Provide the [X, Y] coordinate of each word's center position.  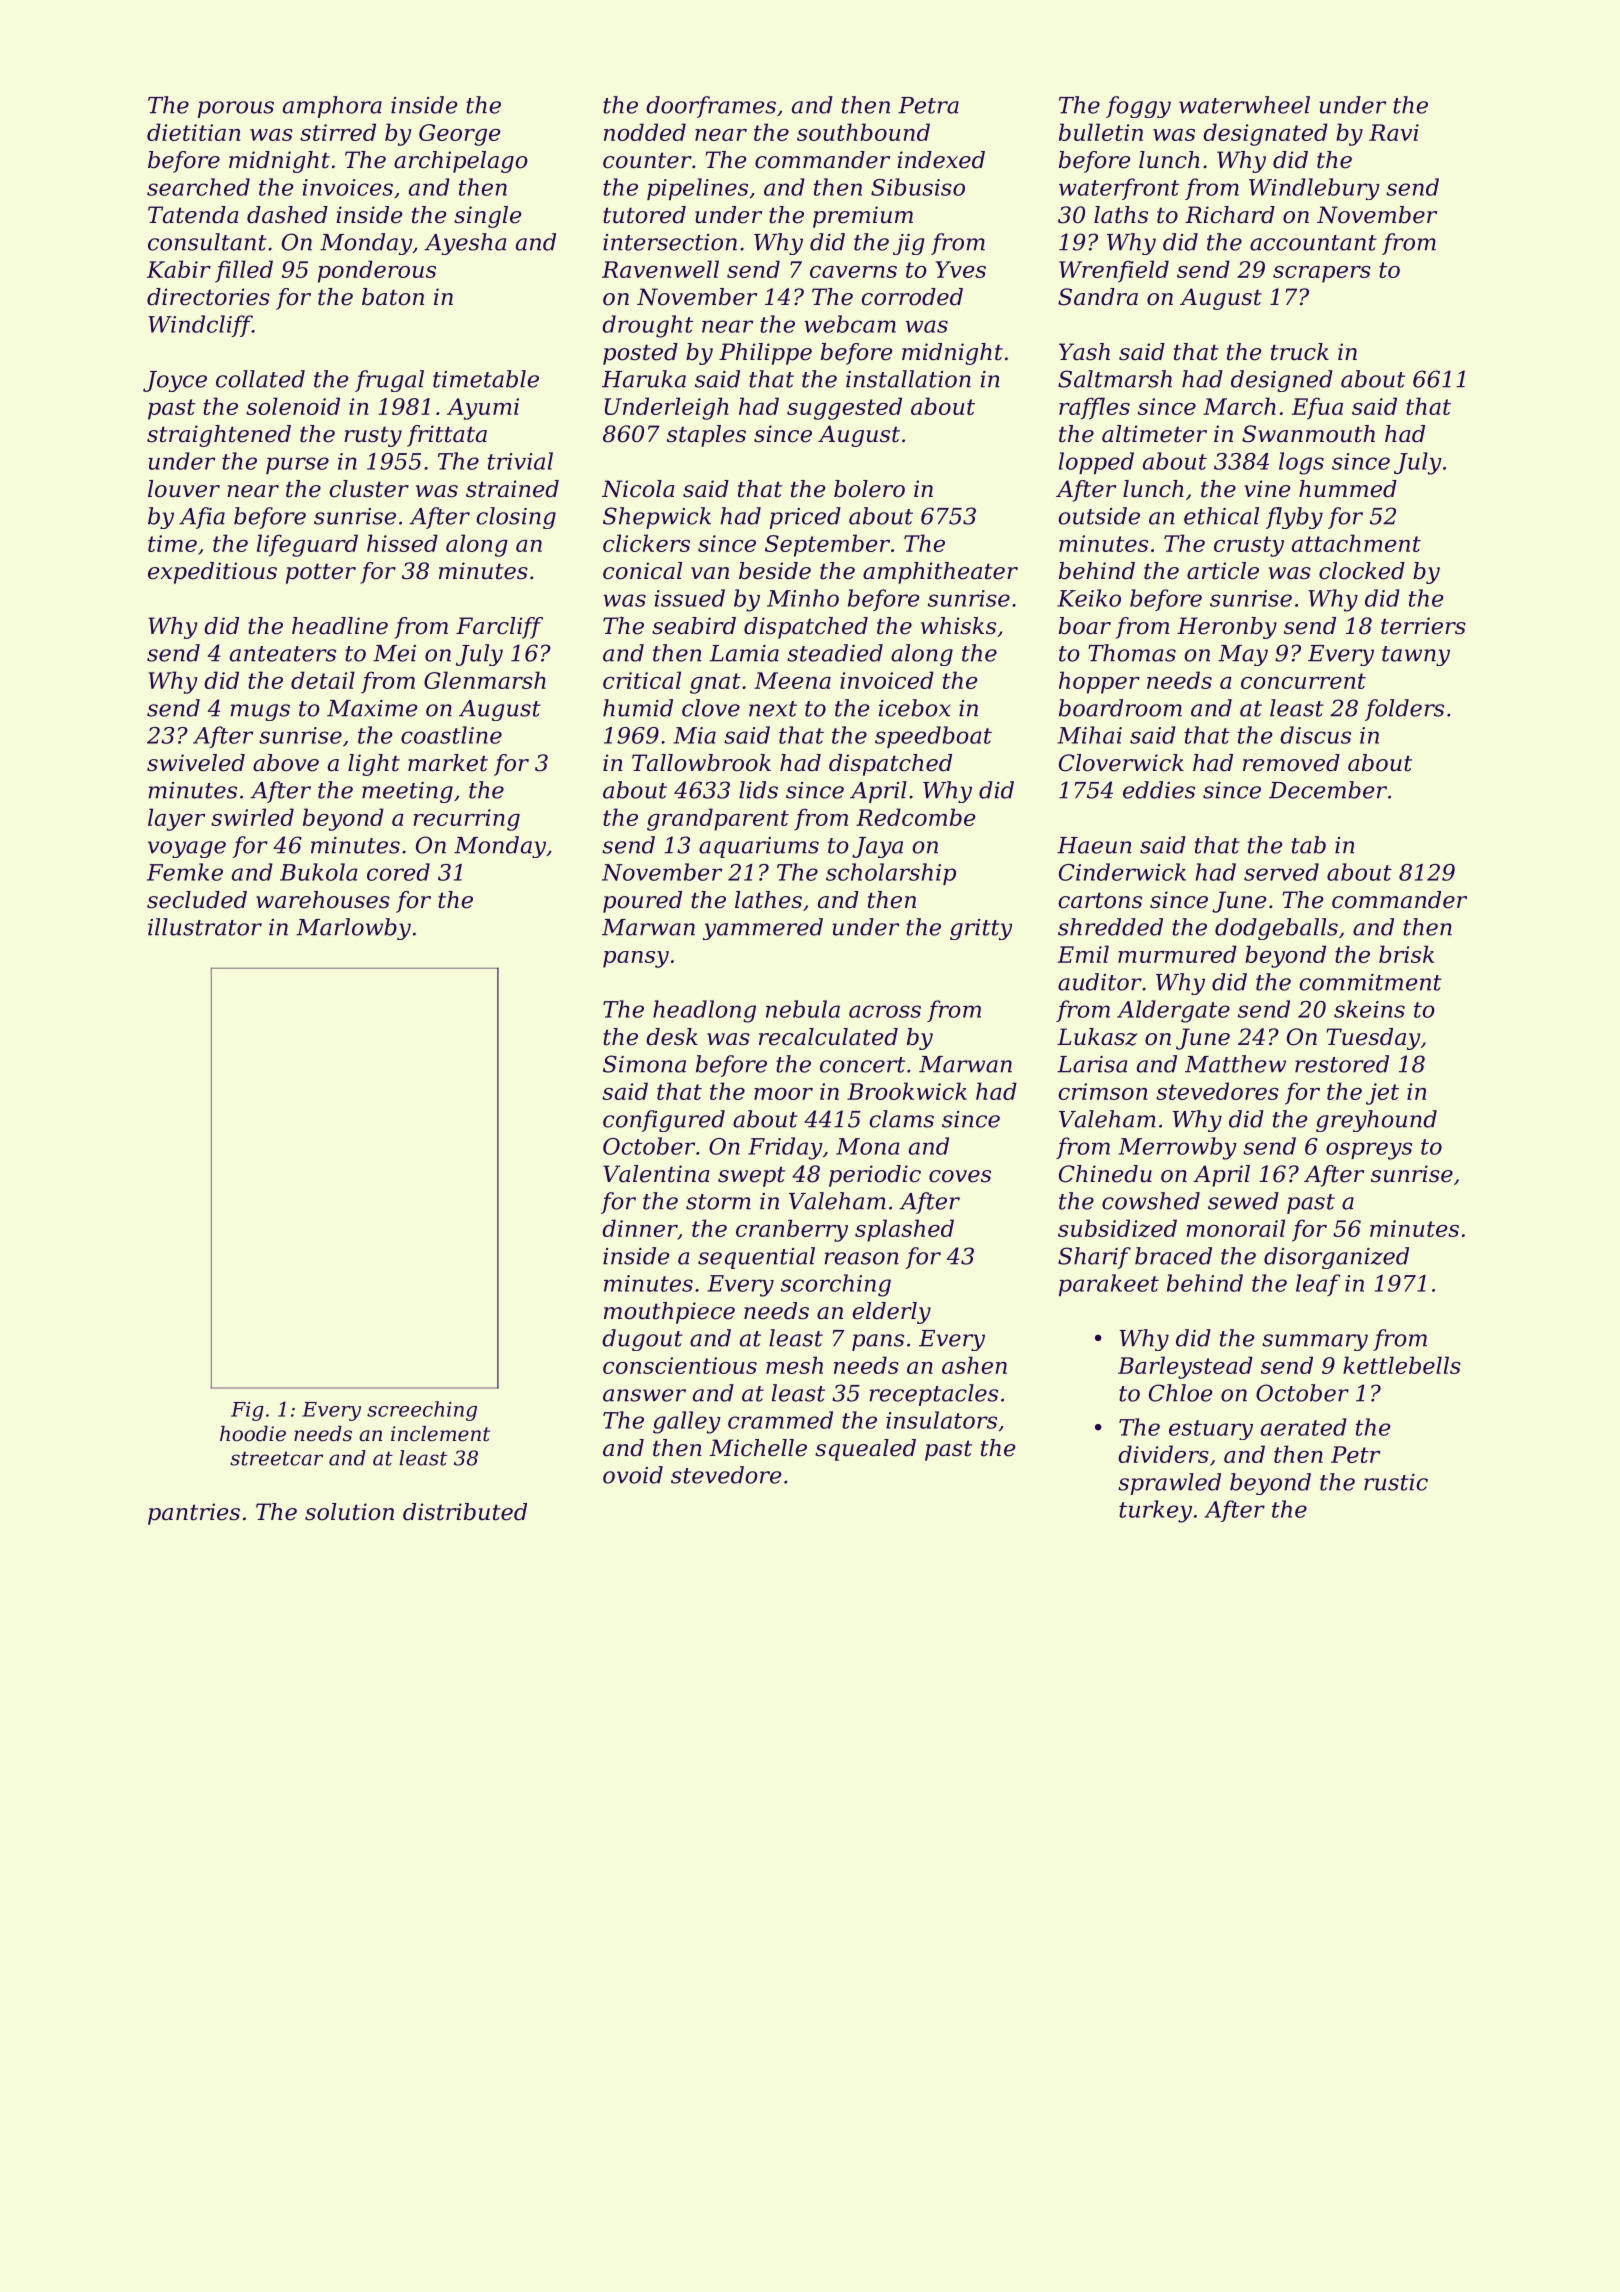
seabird [694, 626]
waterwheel [1244, 105]
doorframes [711, 107]
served [1281, 872]
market [448, 763]
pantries [194, 1514]
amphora [332, 107]
